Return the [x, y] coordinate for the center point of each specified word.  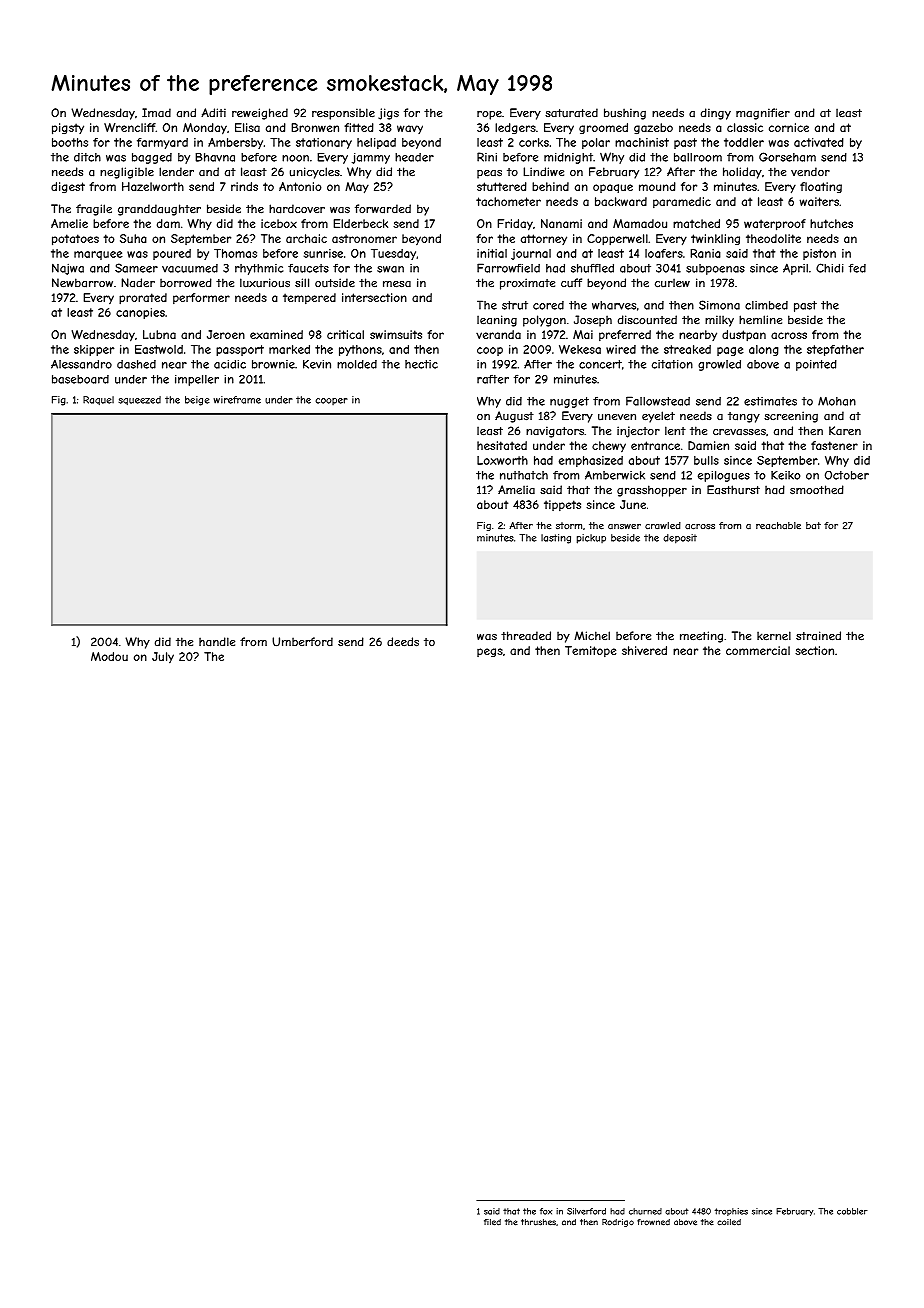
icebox [279, 223]
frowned [653, 1222]
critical [345, 334]
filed [492, 1222]
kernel [774, 636]
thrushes [538, 1222]
